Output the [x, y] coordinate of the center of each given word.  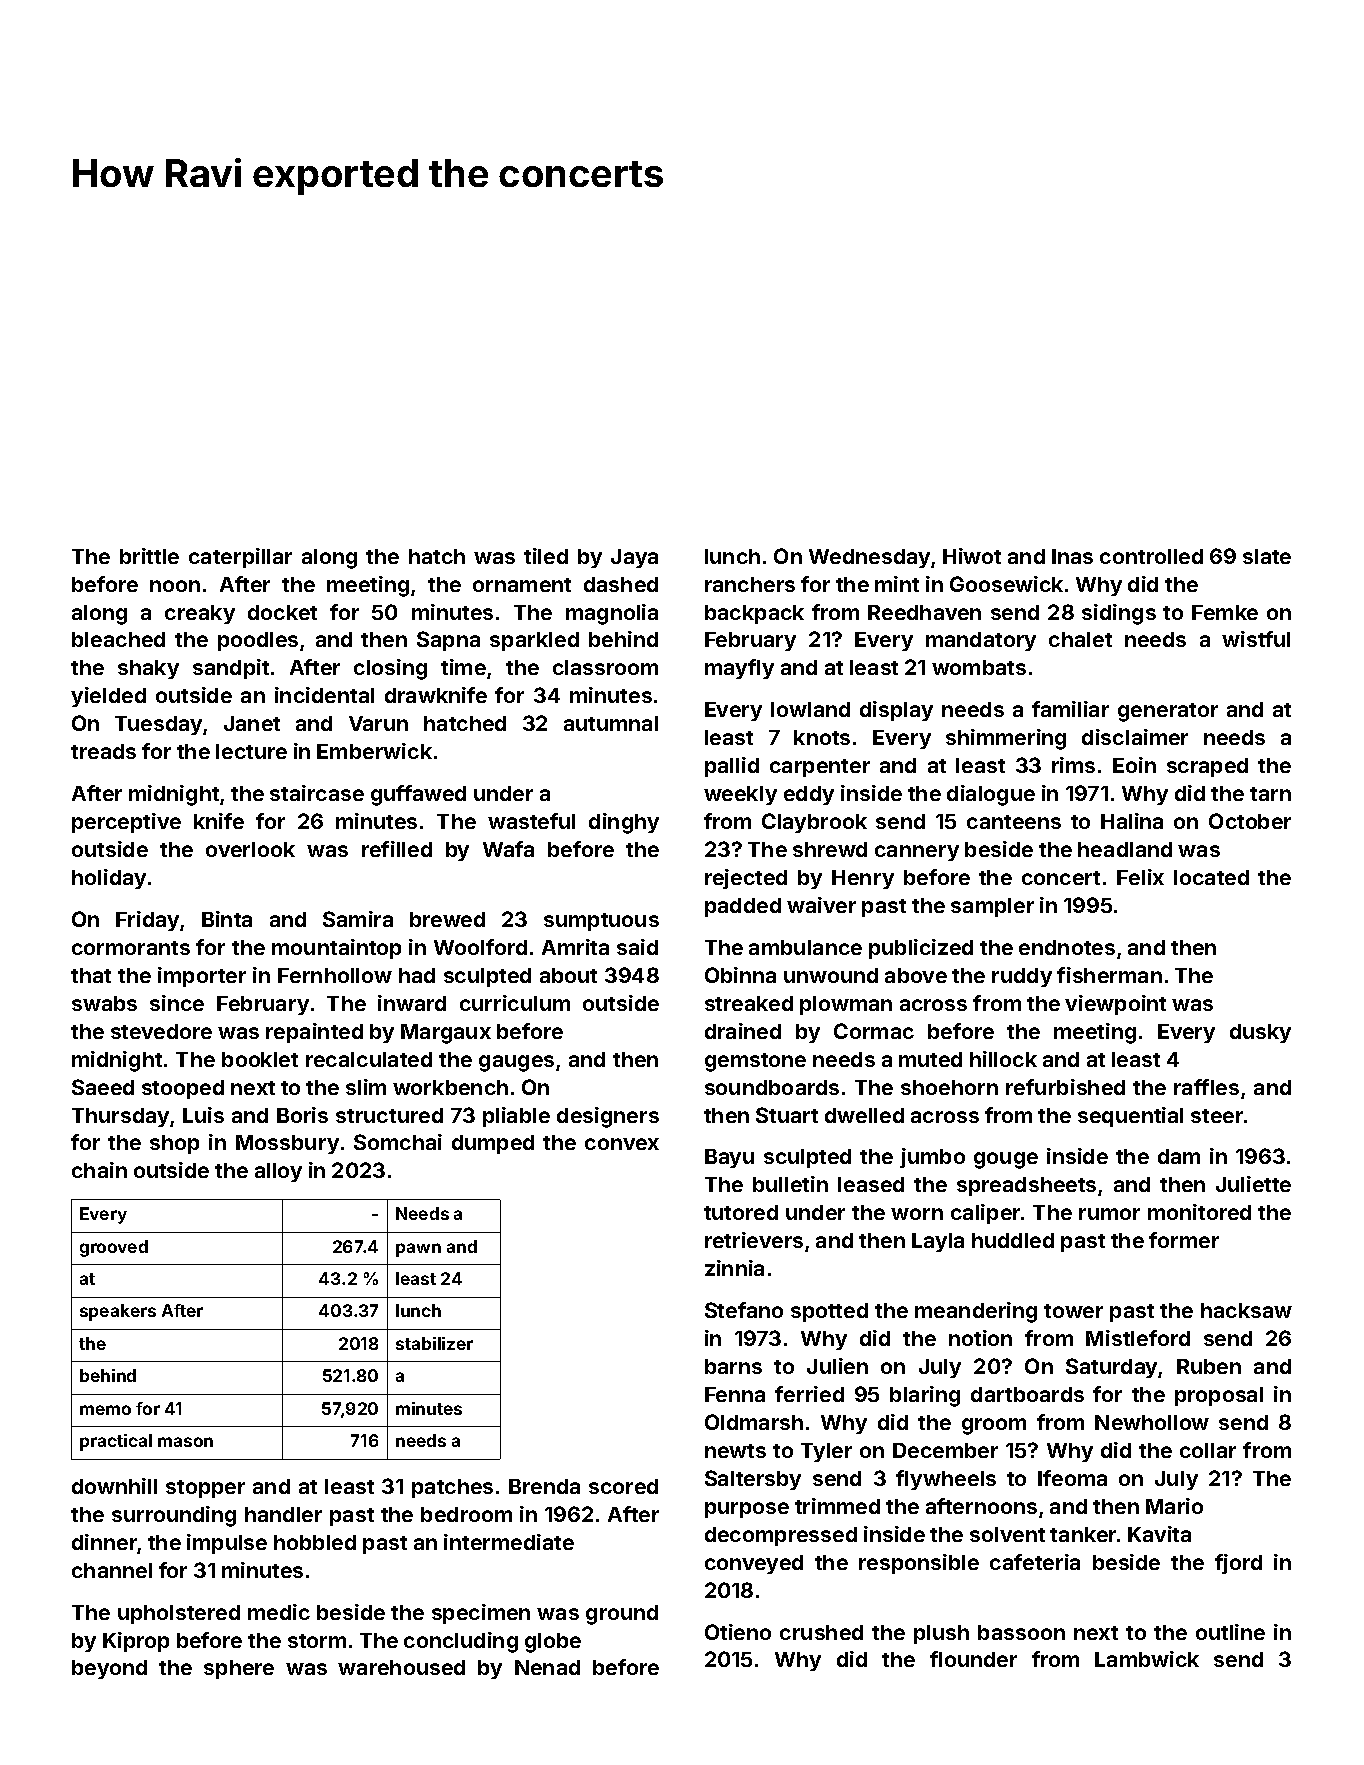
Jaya [634, 558]
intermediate [509, 1542]
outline [1230, 1632]
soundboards [772, 1087]
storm [317, 1641]
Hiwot [972, 556]
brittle [149, 556]
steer [1217, 1116]
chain [99, 1170]
